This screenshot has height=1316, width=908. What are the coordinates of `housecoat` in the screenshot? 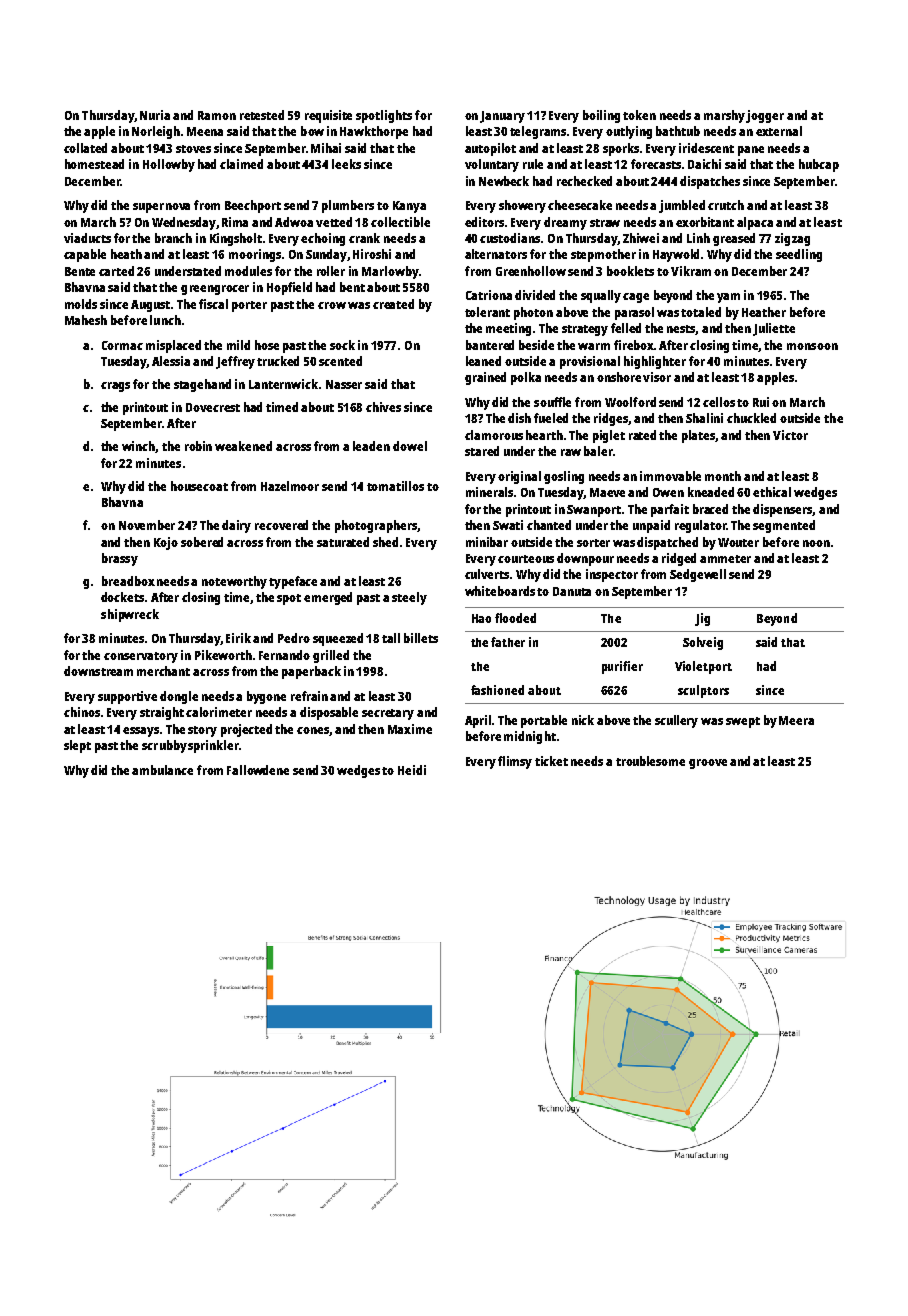 It's located at (199, 486).
